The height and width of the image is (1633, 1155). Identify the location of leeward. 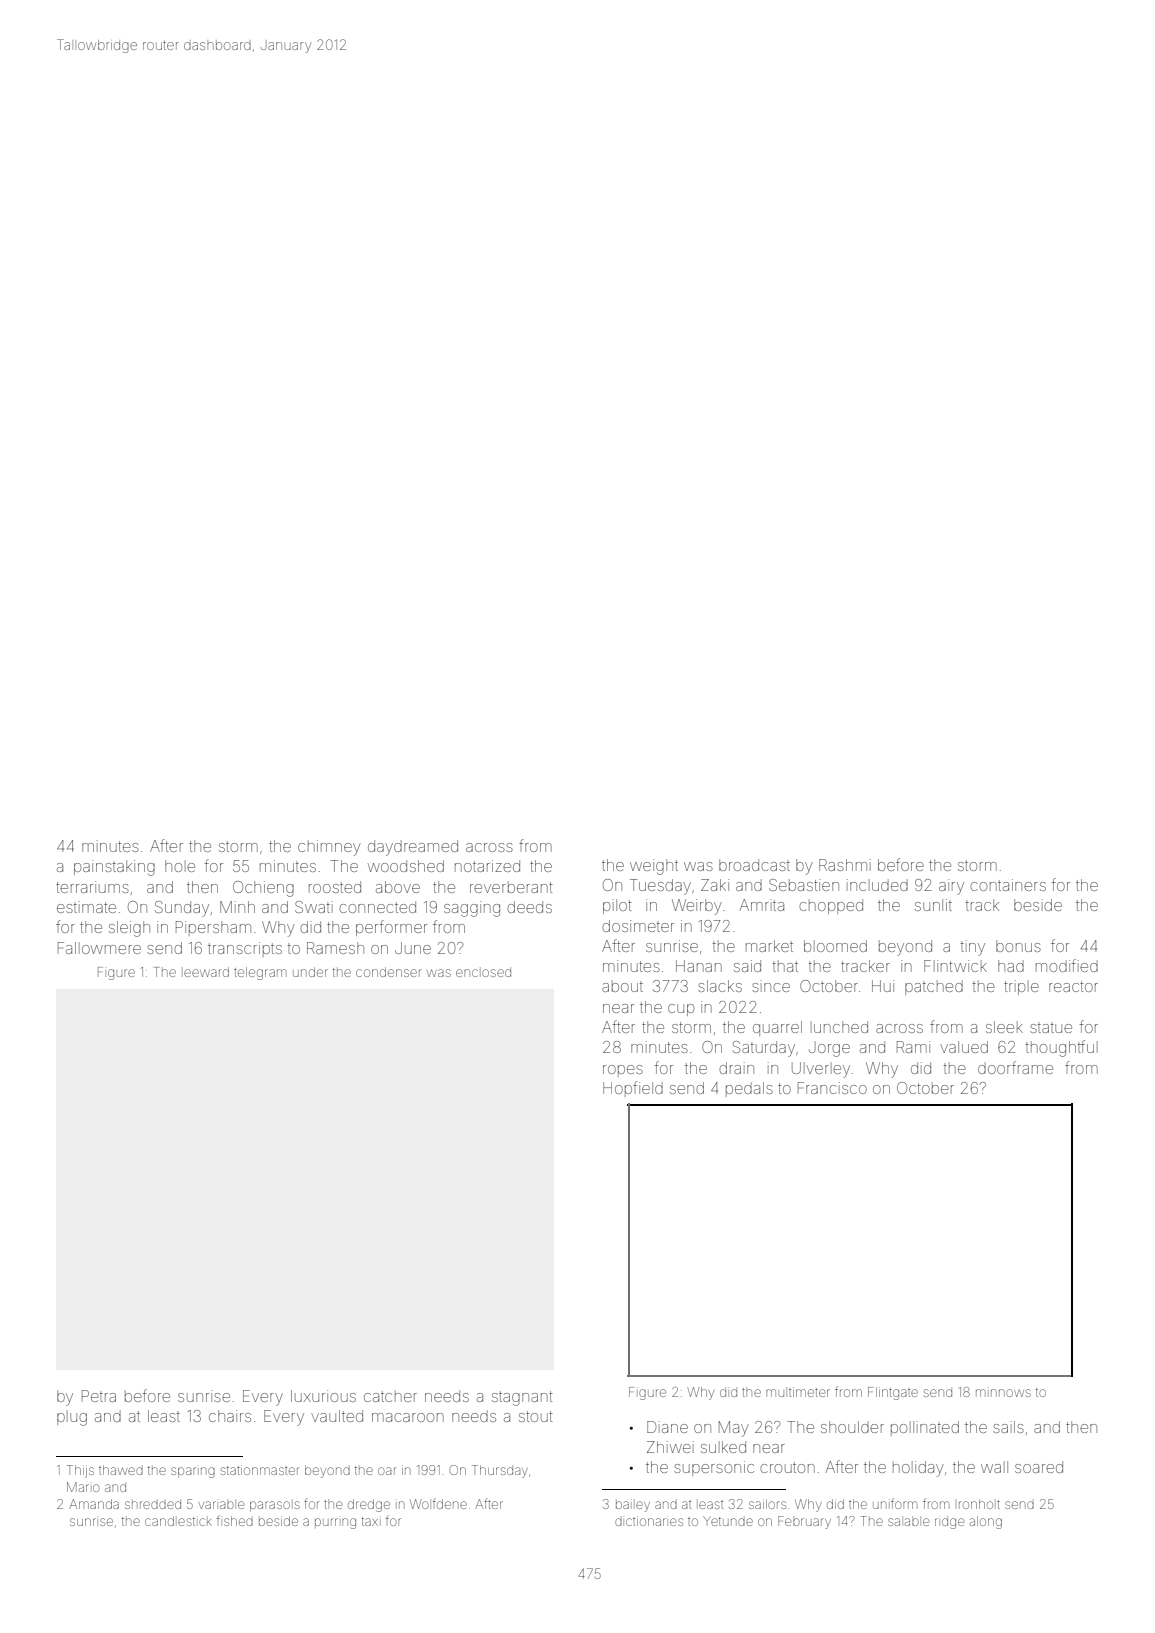
(206, 972).
